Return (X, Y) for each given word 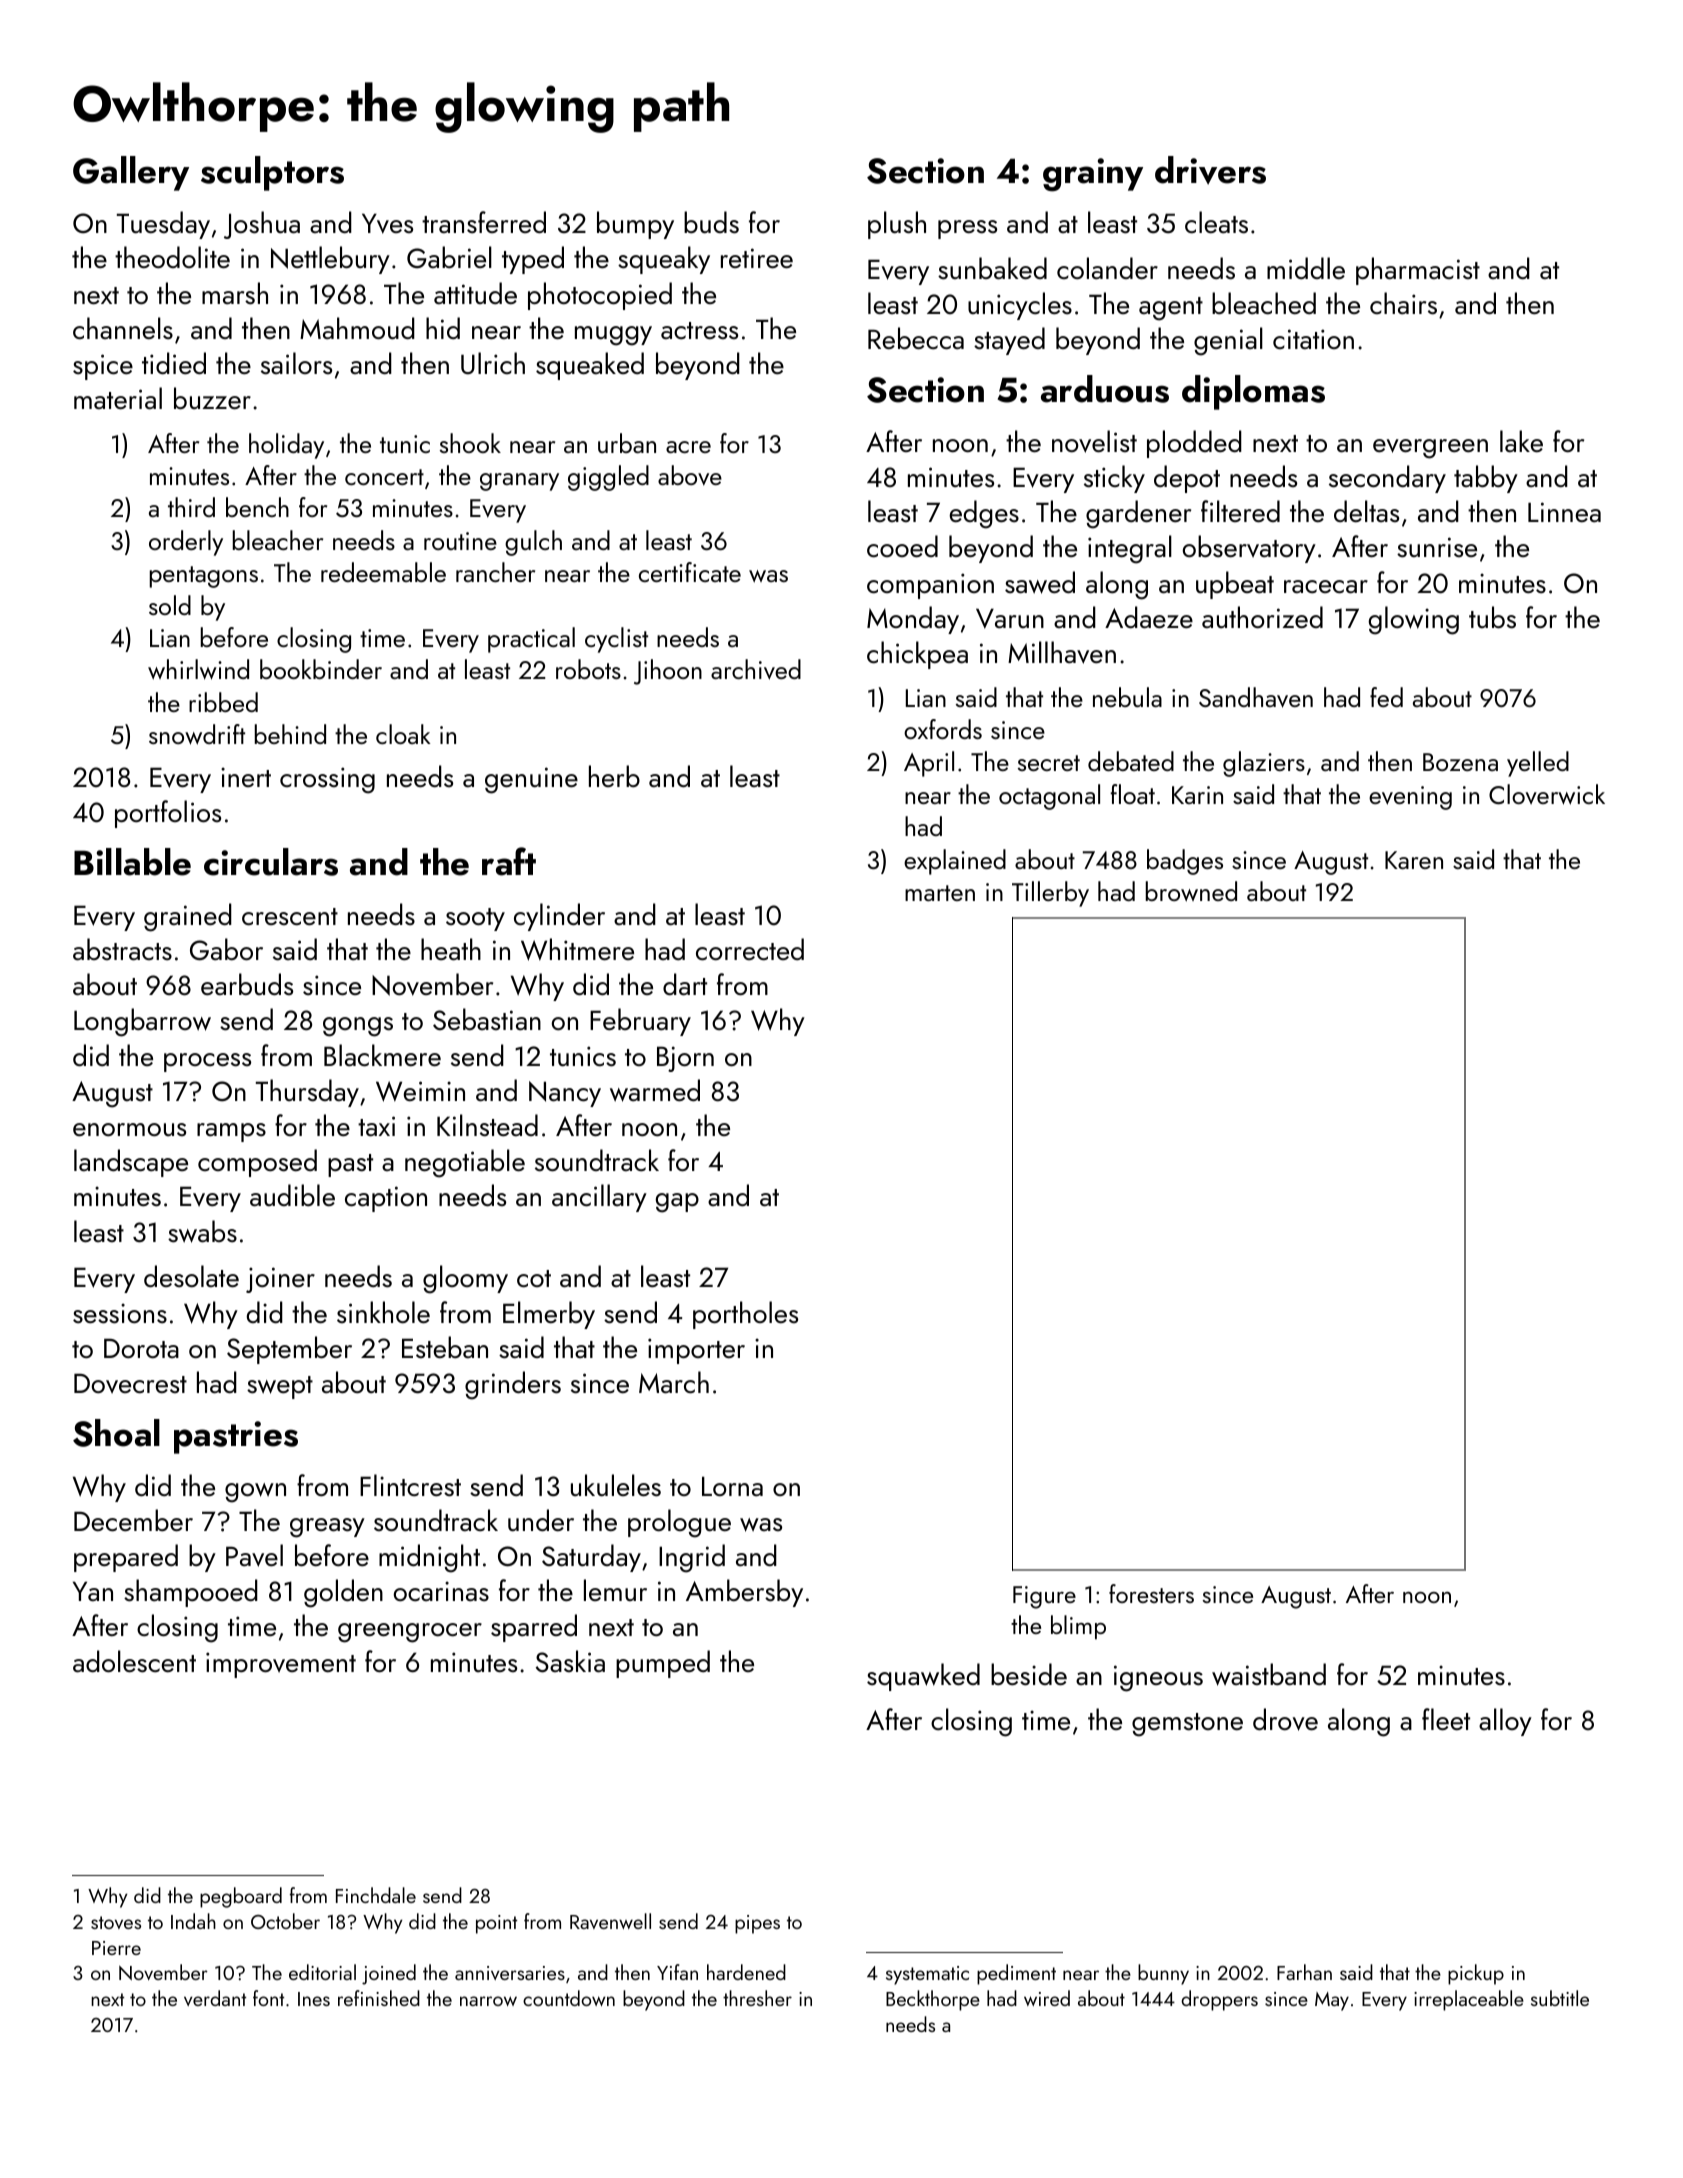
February (640, 1022)
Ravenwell (610, 1921)
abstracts (122, 949)
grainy (1093, 175)
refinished (379, 1998)
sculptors (272, 173)
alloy (1505, 1722)
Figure (1044, 1597)
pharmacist (1418, 271)
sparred (534, 1628)
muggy (613, 336)
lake (1521, 441)
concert (384, 477)
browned (1191, 891)
